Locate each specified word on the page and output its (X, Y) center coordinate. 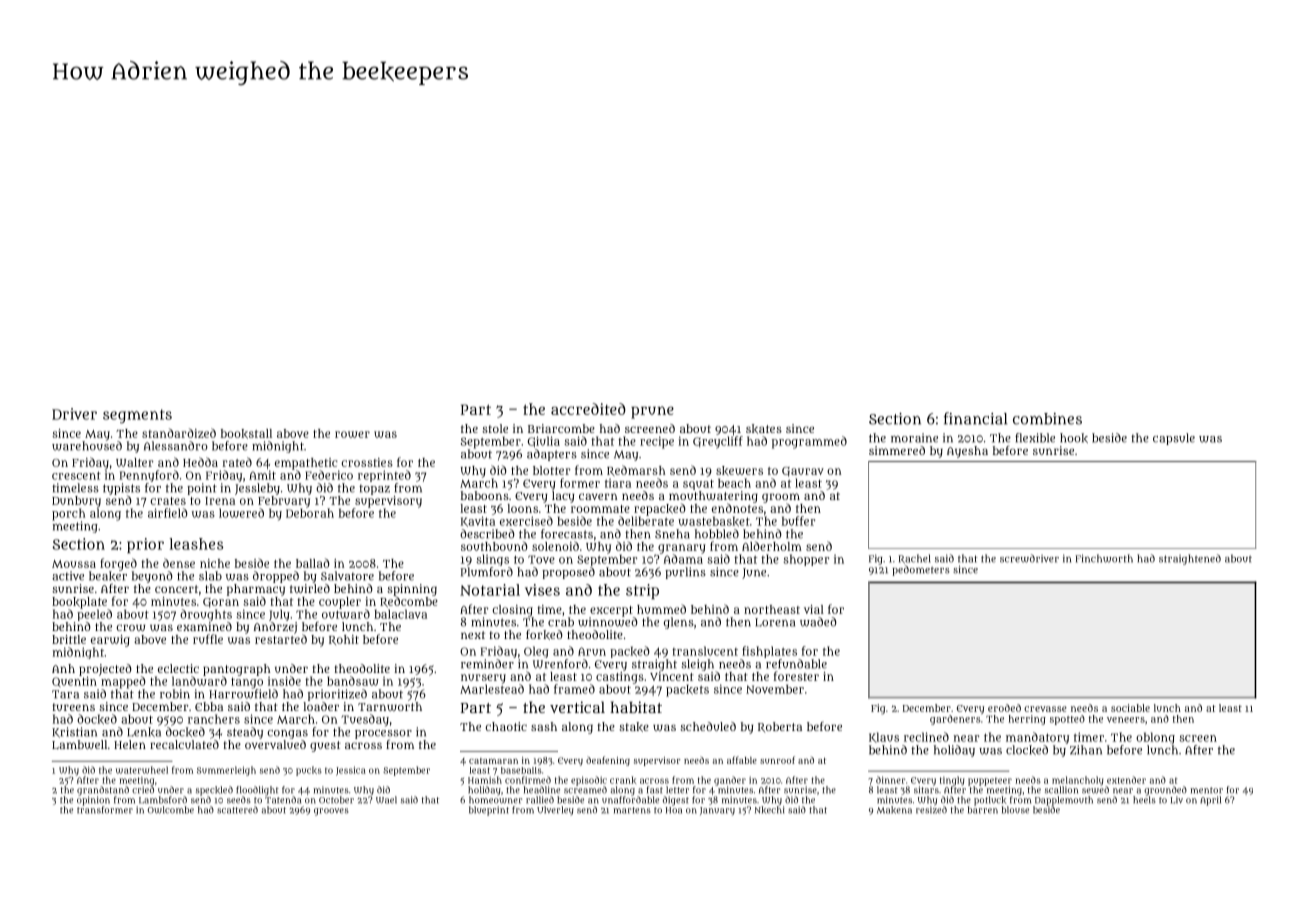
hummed (661, 609)
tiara (618, 483)
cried (143, 790)
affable (742, 760)
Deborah (310, 513)
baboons (485, 495)
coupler (340, 603)
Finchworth (1104, 558)
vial (814, 609)
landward (199, 681)
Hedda (200, 462)
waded (818, 622)
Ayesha (967, 452)
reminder (487, 664)
